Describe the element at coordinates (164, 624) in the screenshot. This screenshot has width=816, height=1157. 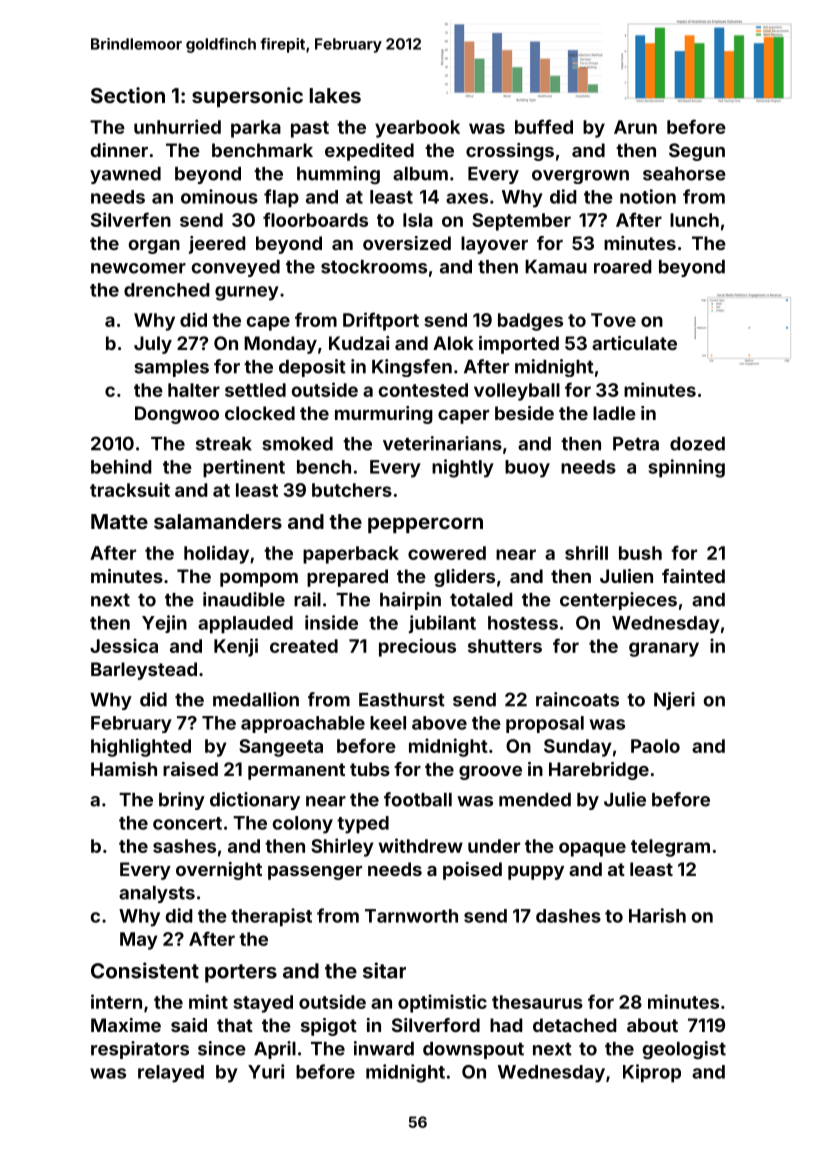
I see `Yejin` at that location.
